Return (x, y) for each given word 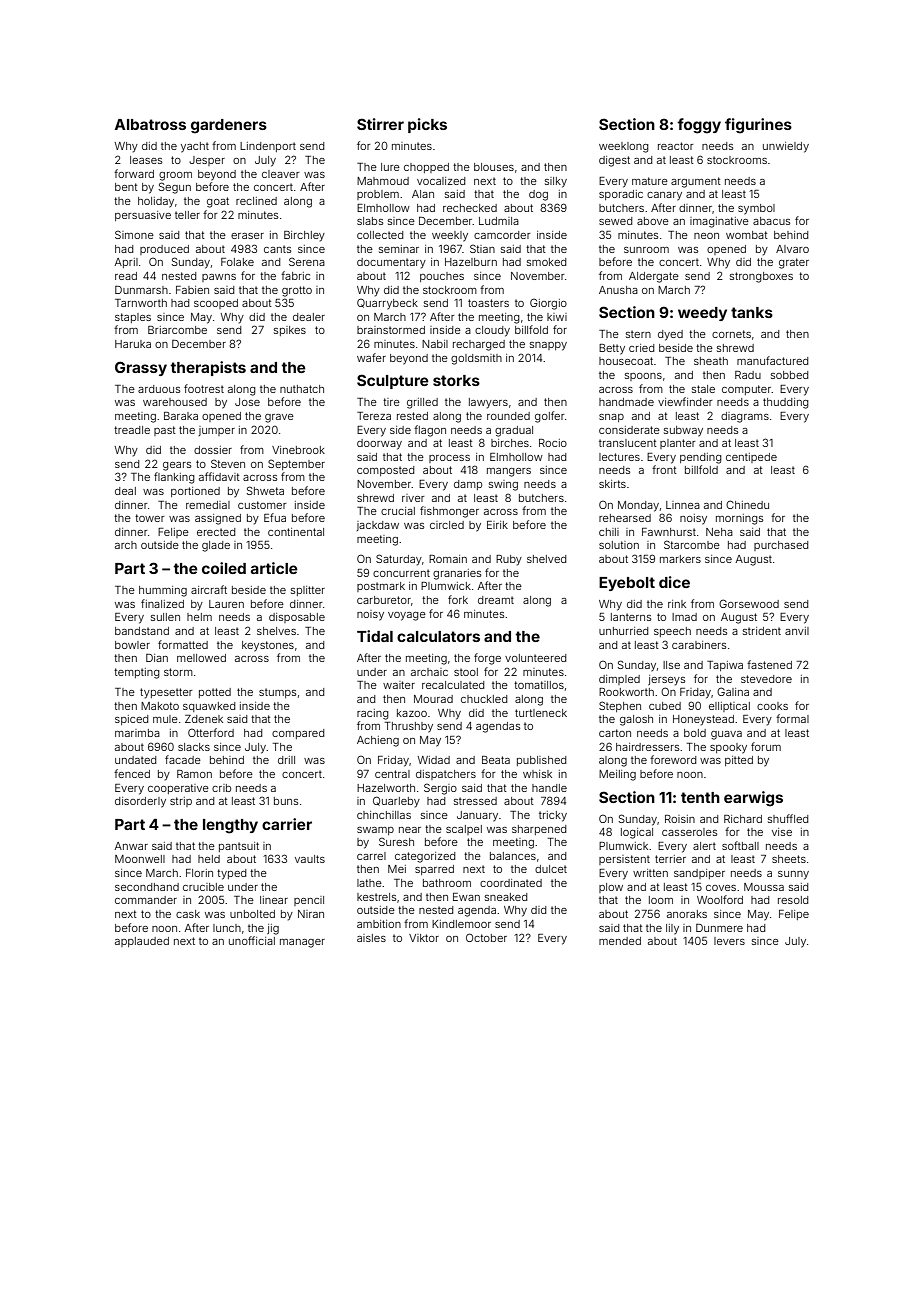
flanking (174, 478)
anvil (797, 631)
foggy (699, 126)
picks (427, 125)
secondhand (147, 887)
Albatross (150, 124)
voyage (407, 616)
